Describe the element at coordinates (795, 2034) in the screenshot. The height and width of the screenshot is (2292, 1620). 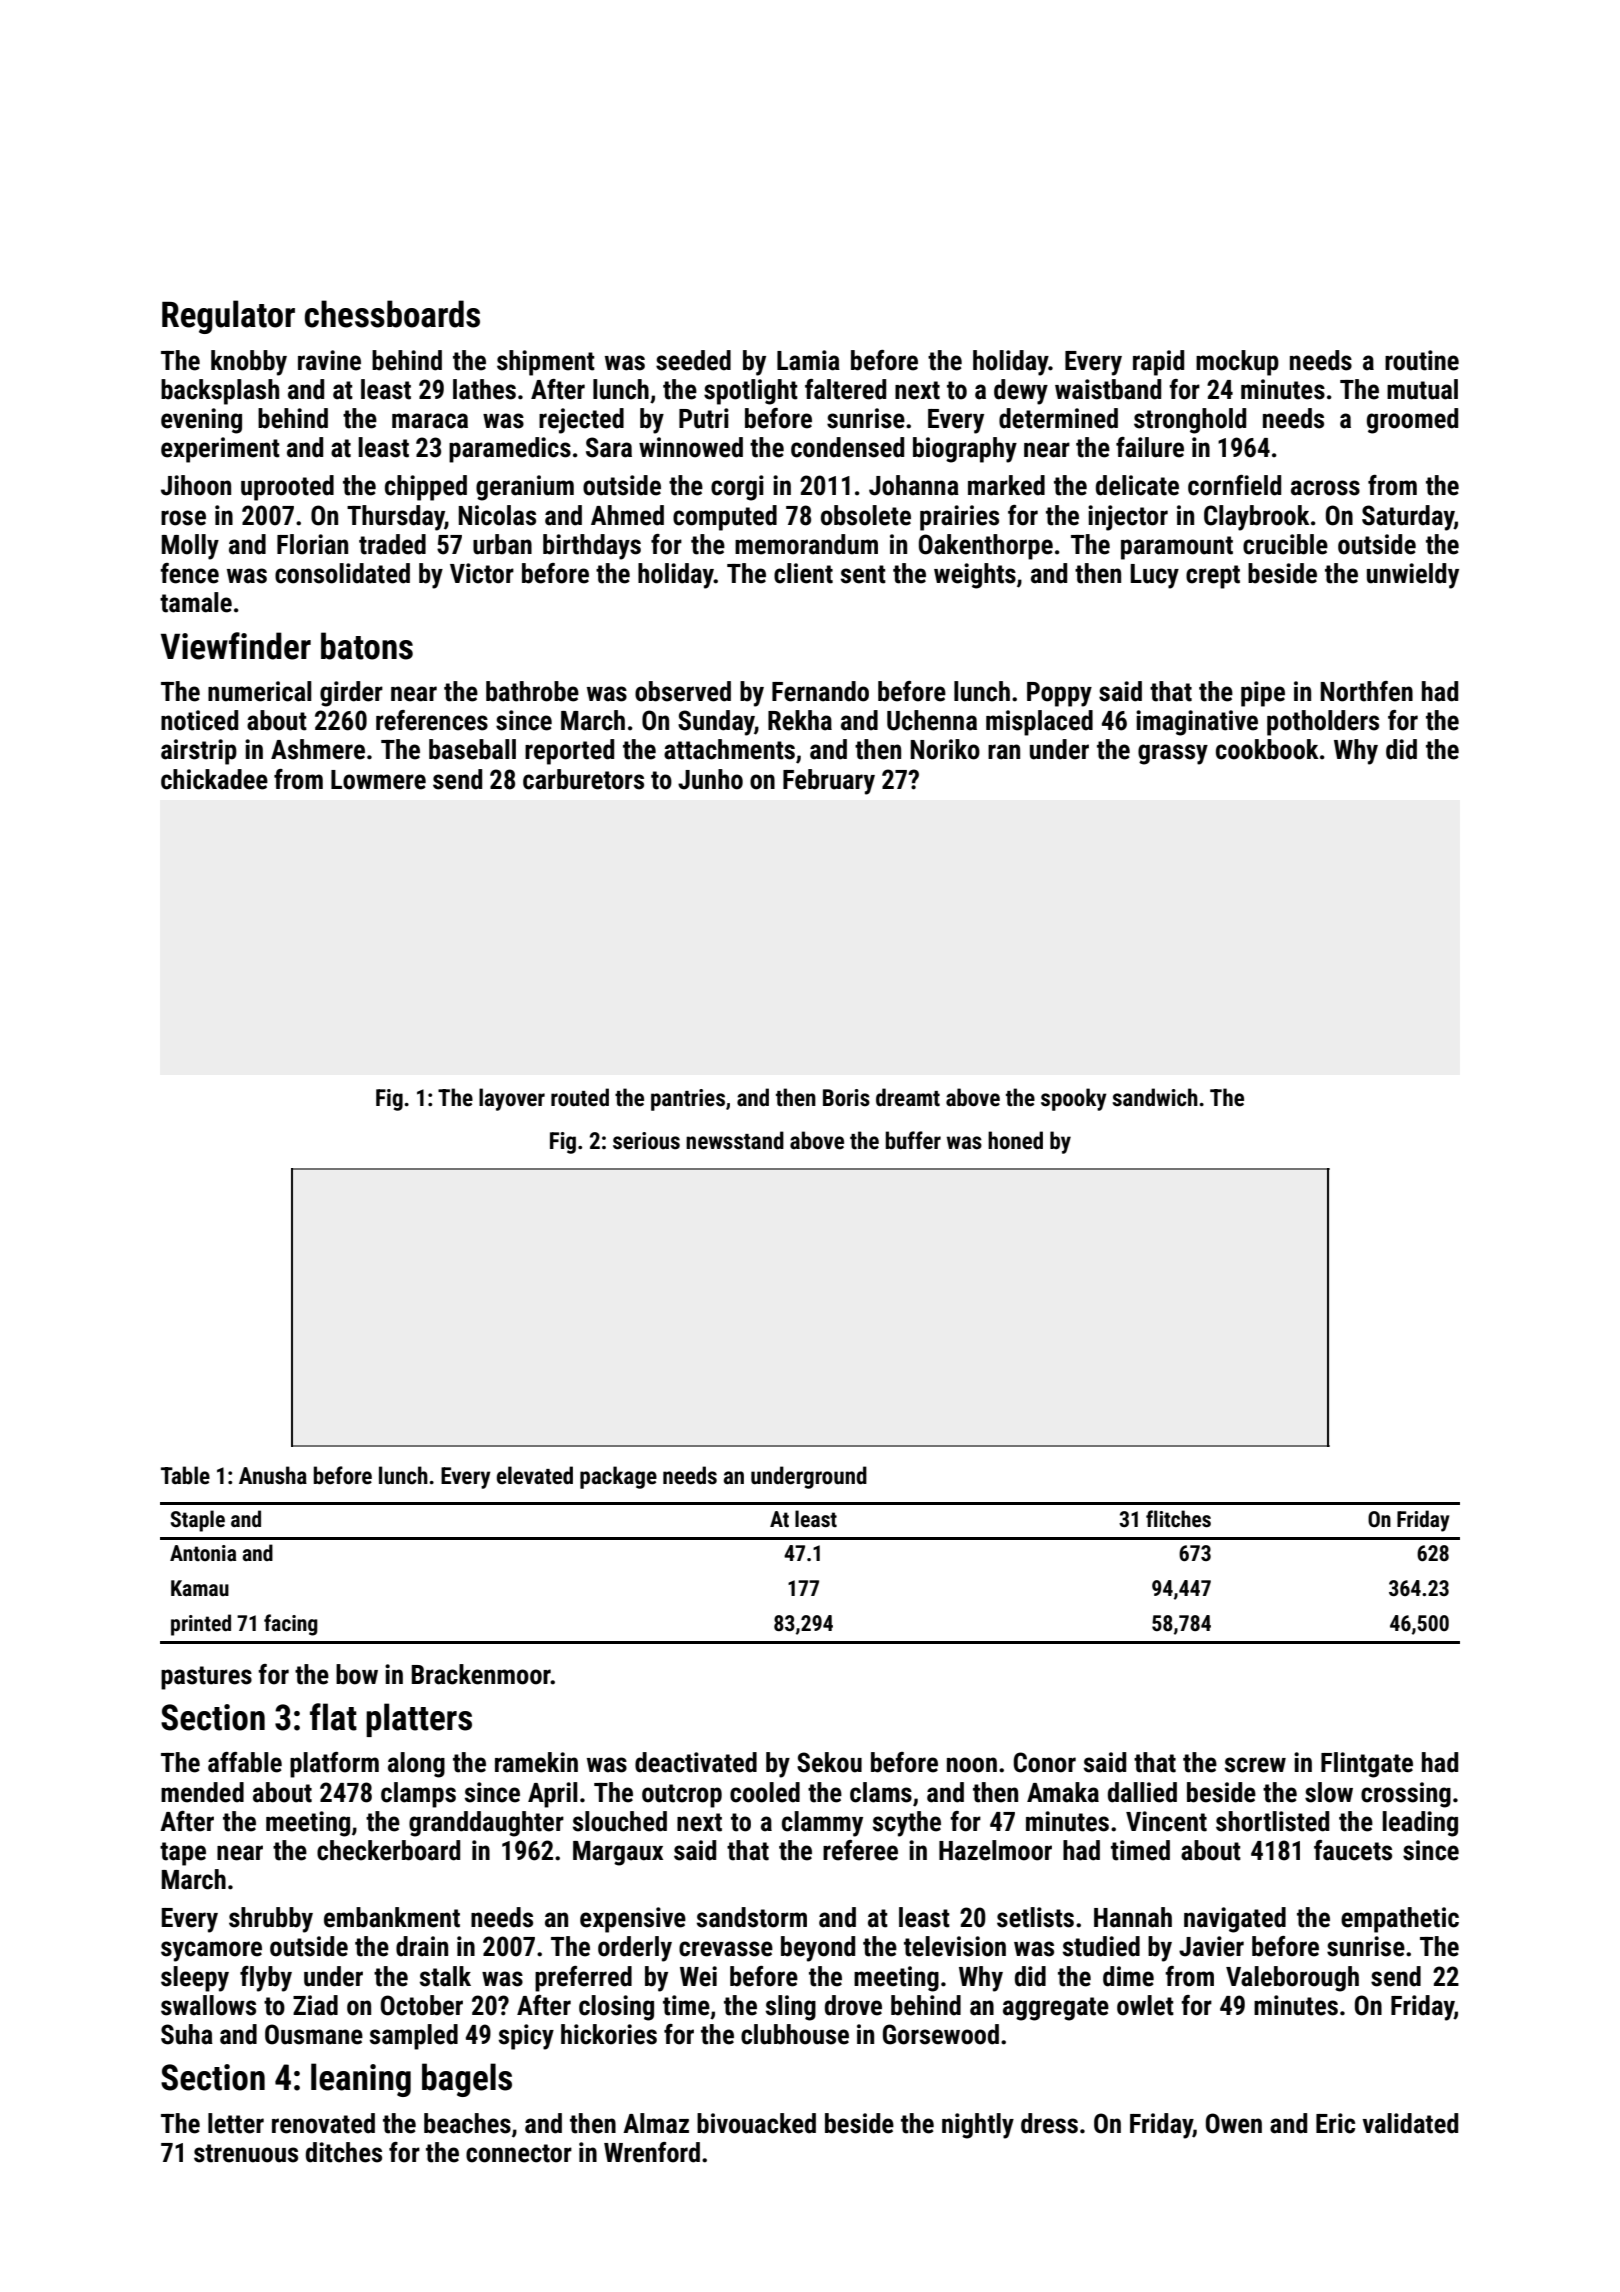
I see `clubhouse` at that location.
